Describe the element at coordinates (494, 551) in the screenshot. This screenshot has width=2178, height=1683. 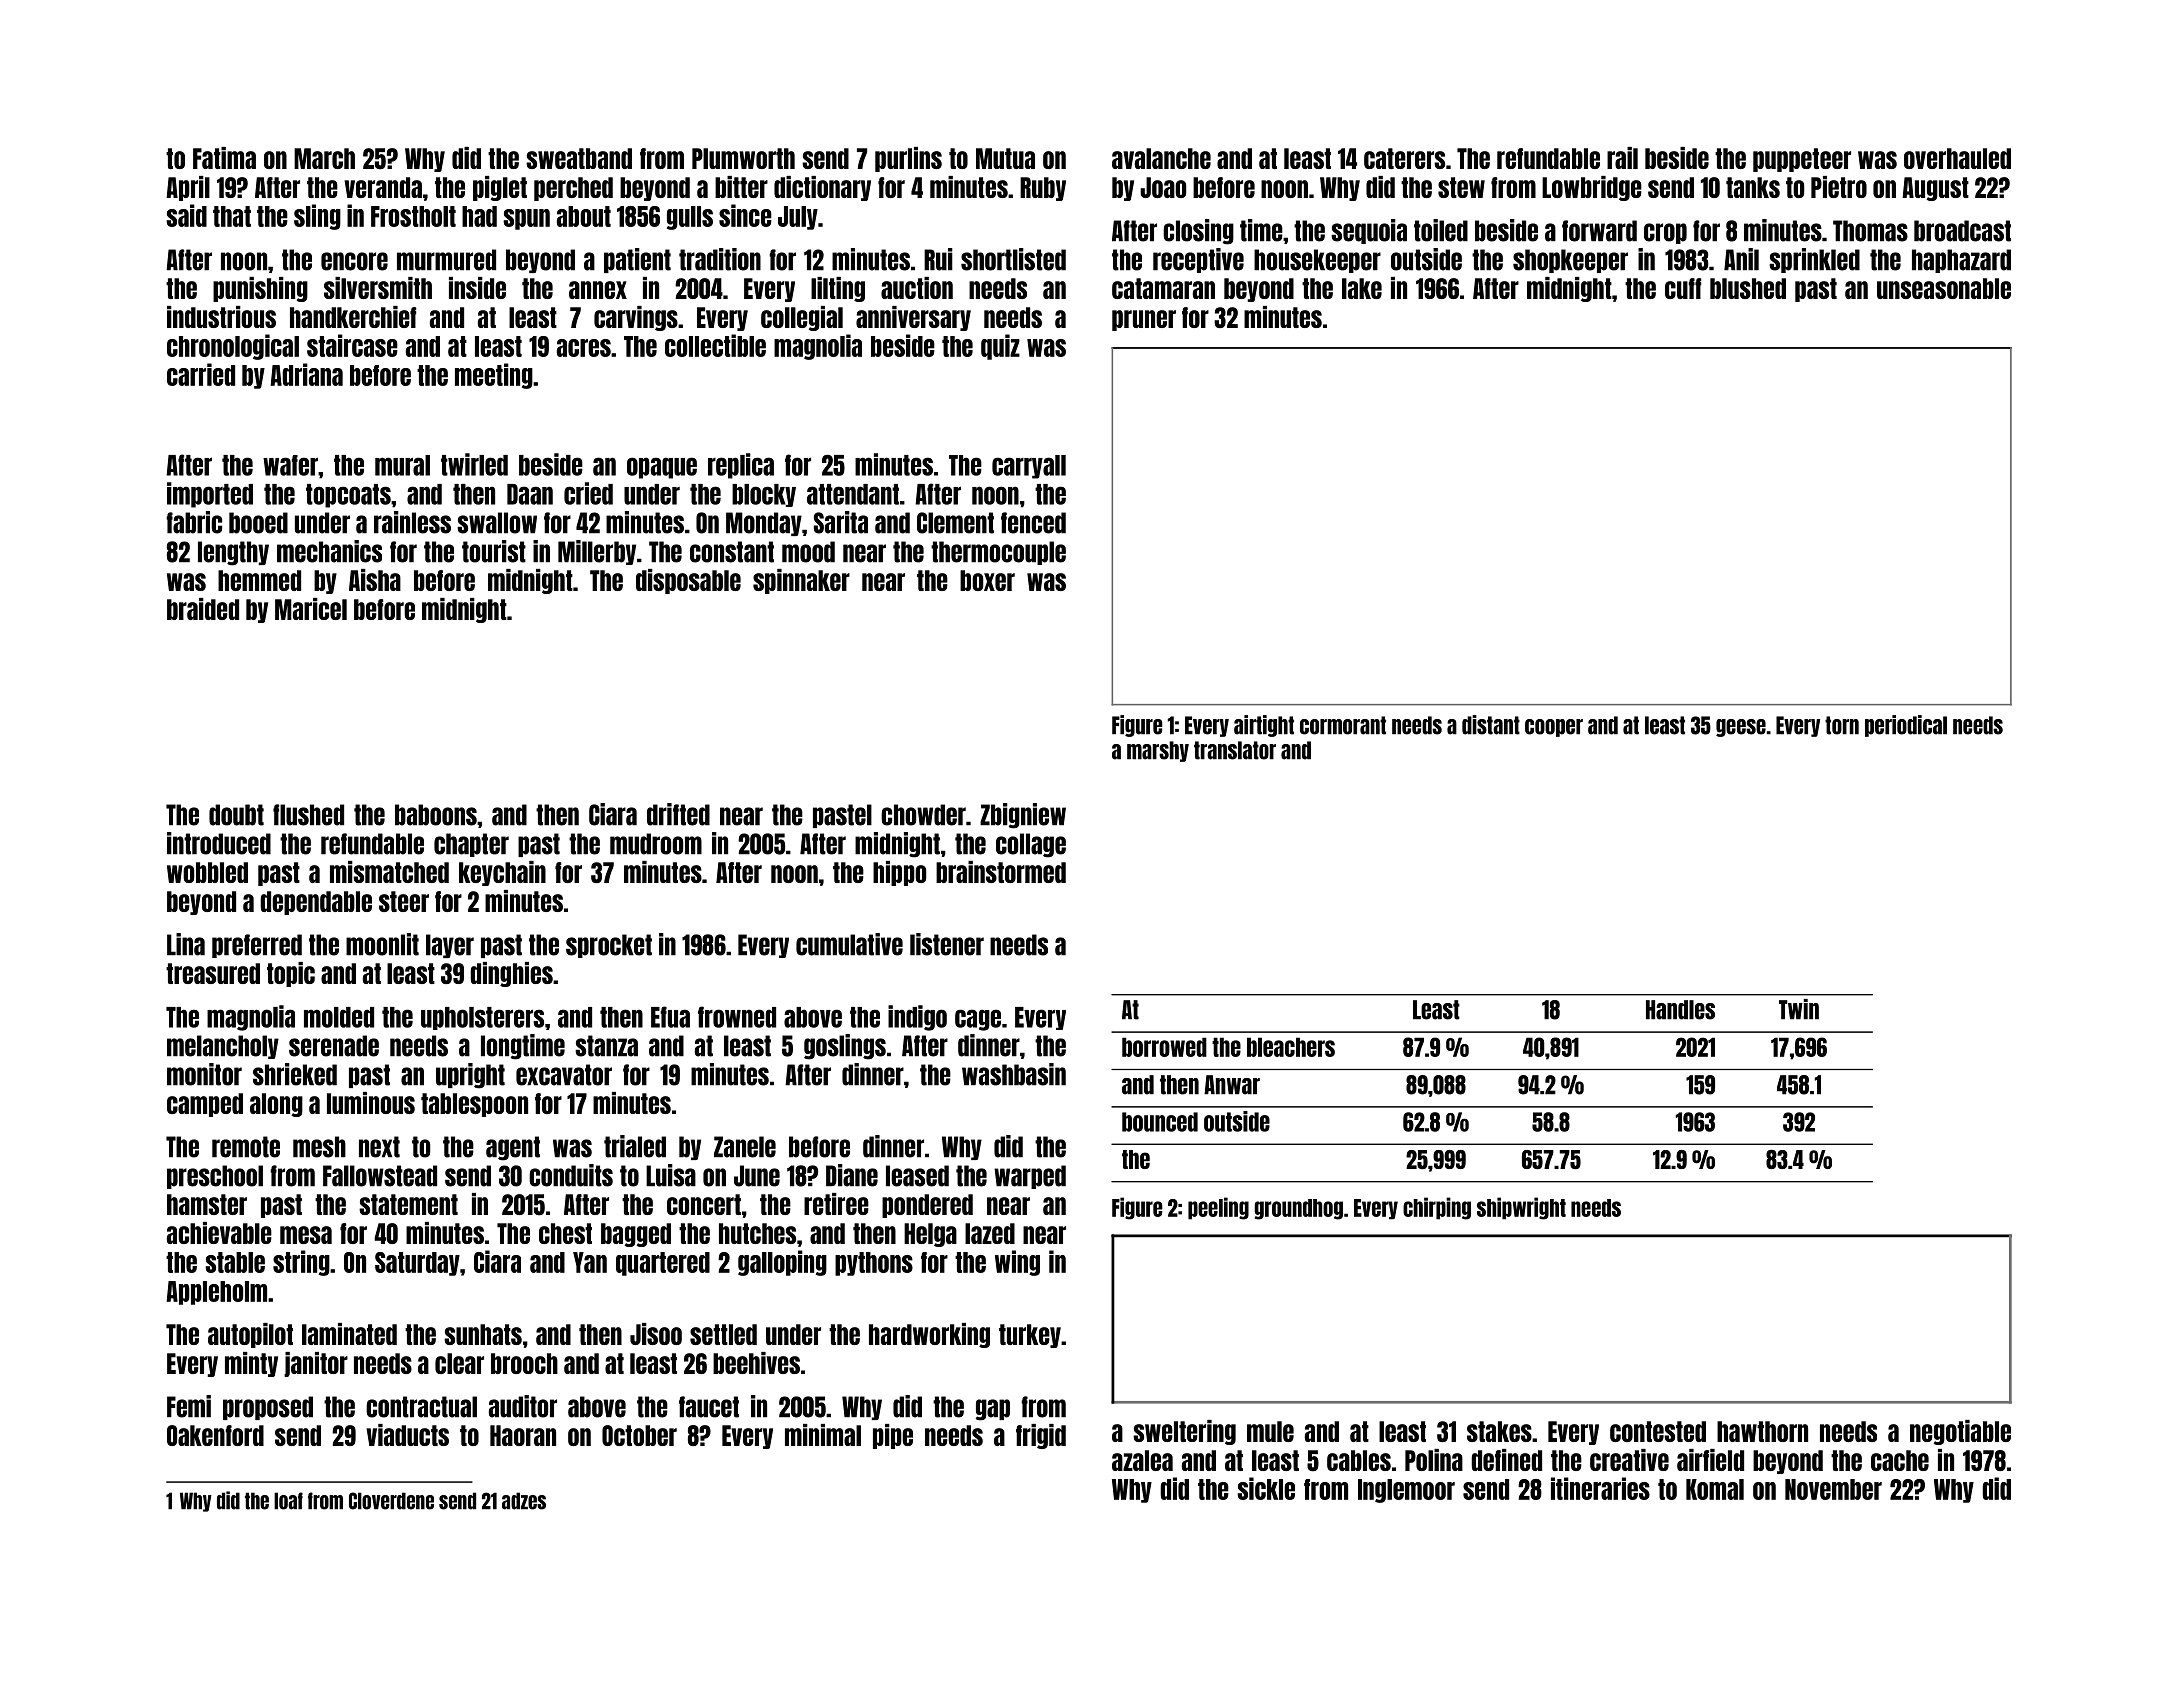
I see `tourist` at that location.
